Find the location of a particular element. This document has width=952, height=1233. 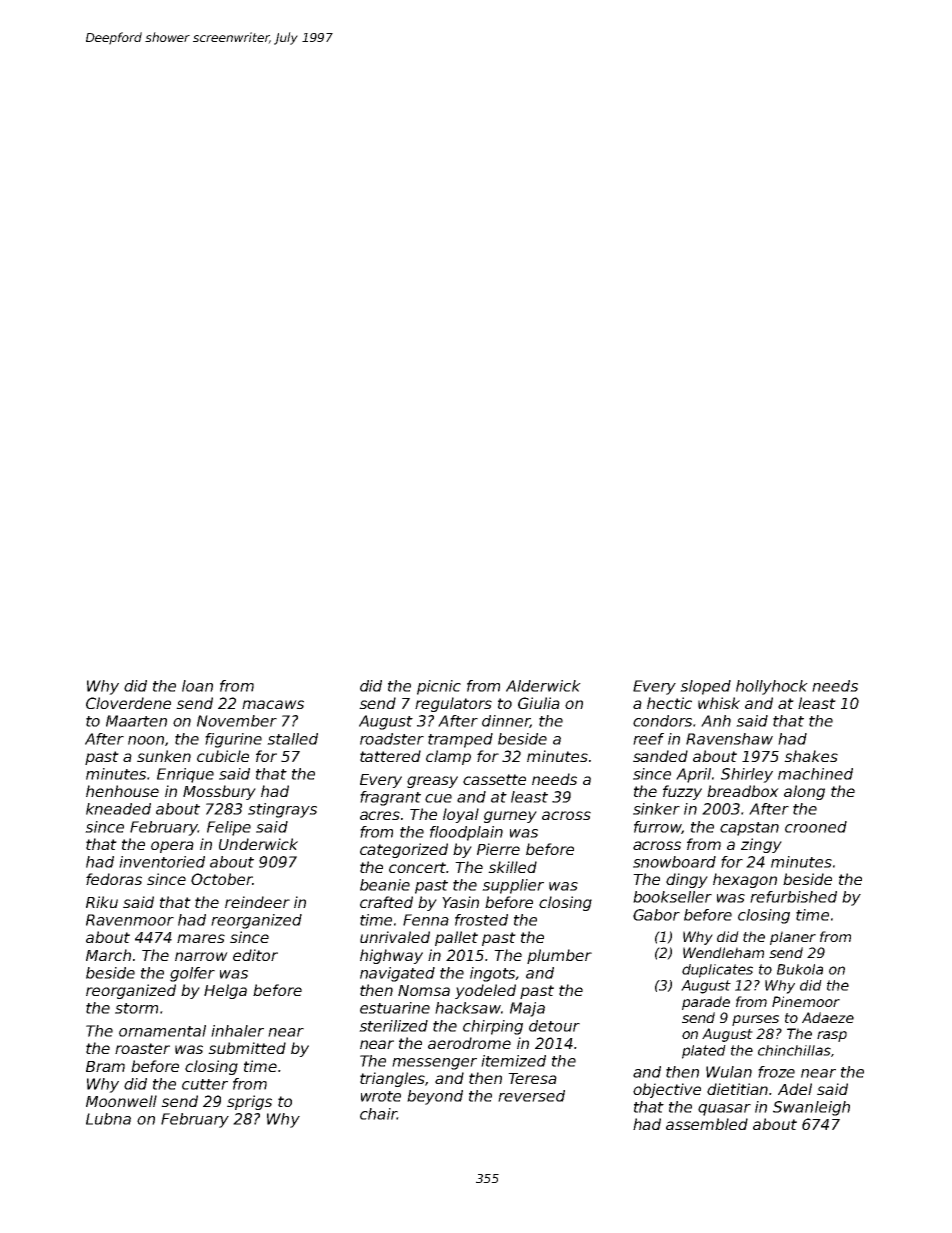

acres is located at coordinates (380, 815).
